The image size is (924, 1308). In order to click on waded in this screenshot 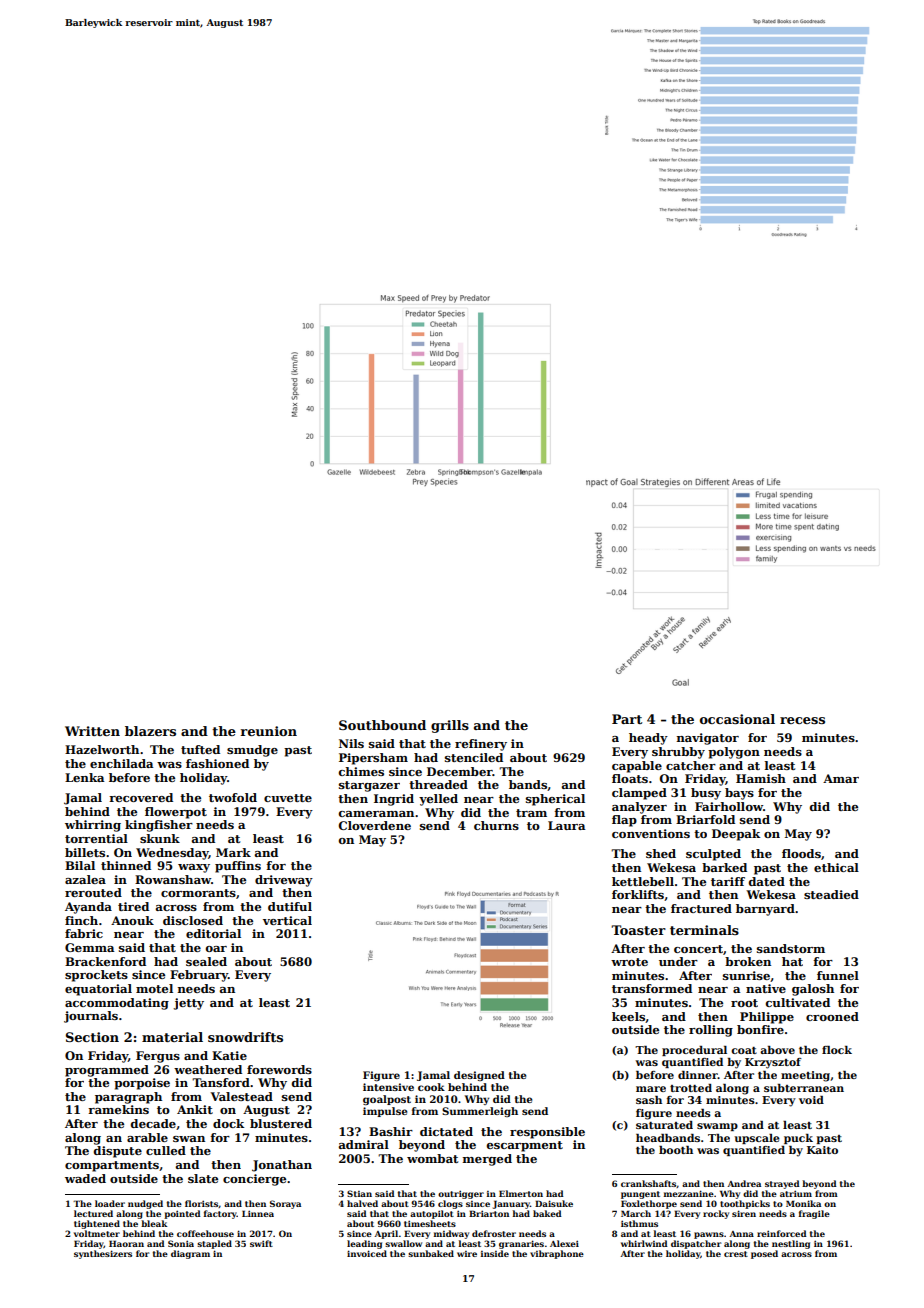, I will do `click(85, 1178)`.
